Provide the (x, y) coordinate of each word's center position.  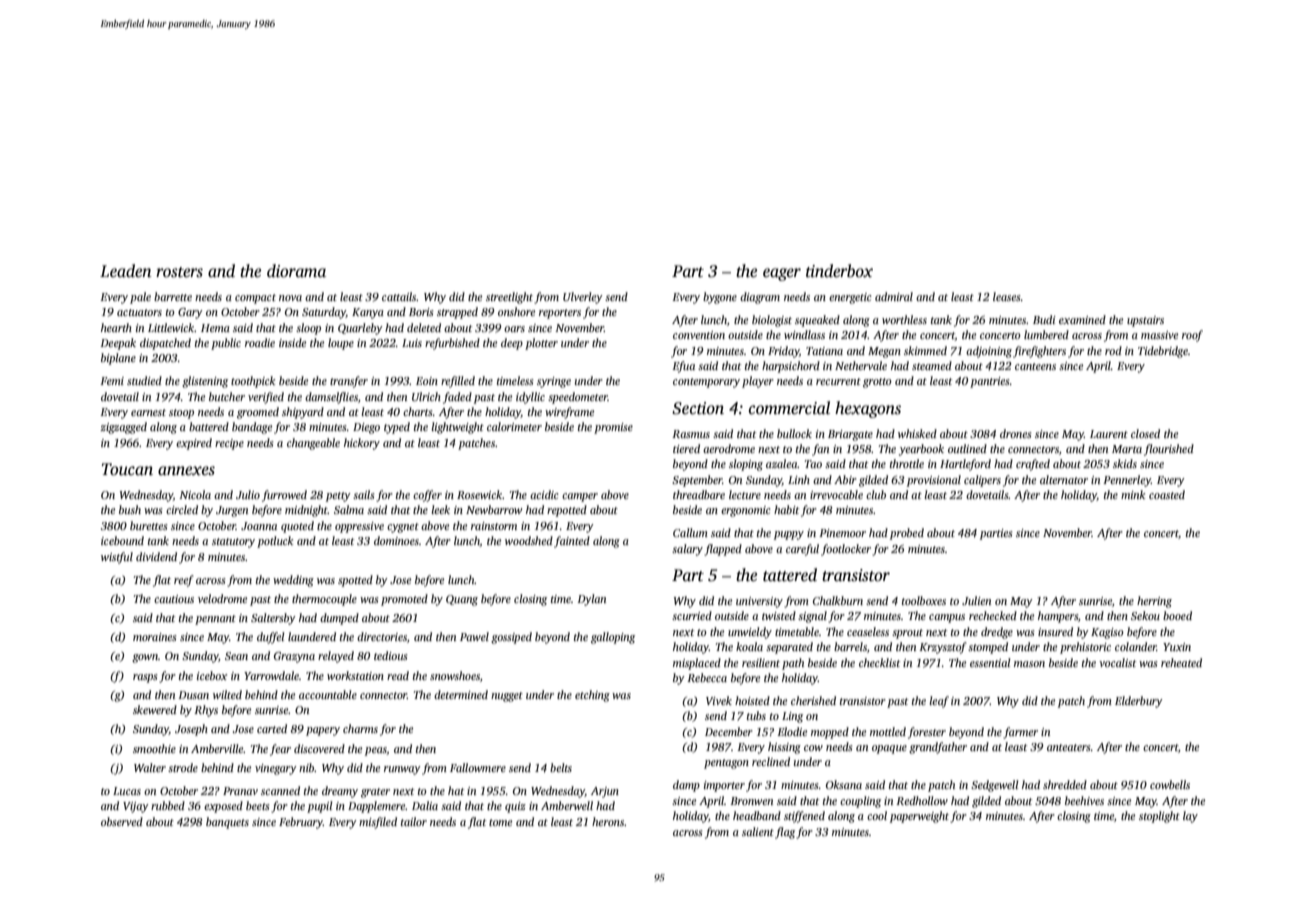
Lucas (127, 791)
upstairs (1145, 321)
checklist (879, 662)
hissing (784, 748)
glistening (205, 382)
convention (699, 335)
